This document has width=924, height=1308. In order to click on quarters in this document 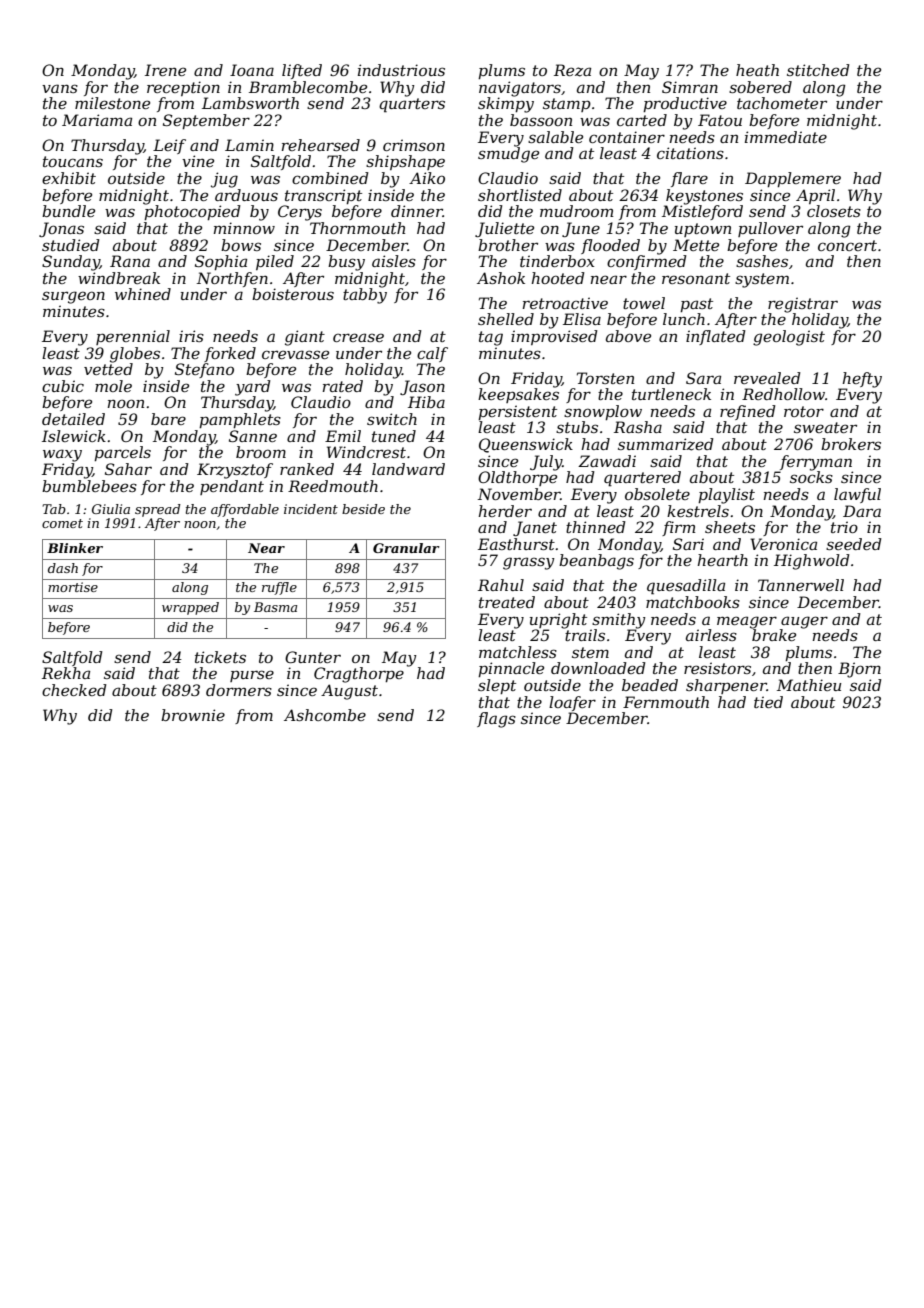, I will do `click(412, 105)`.
